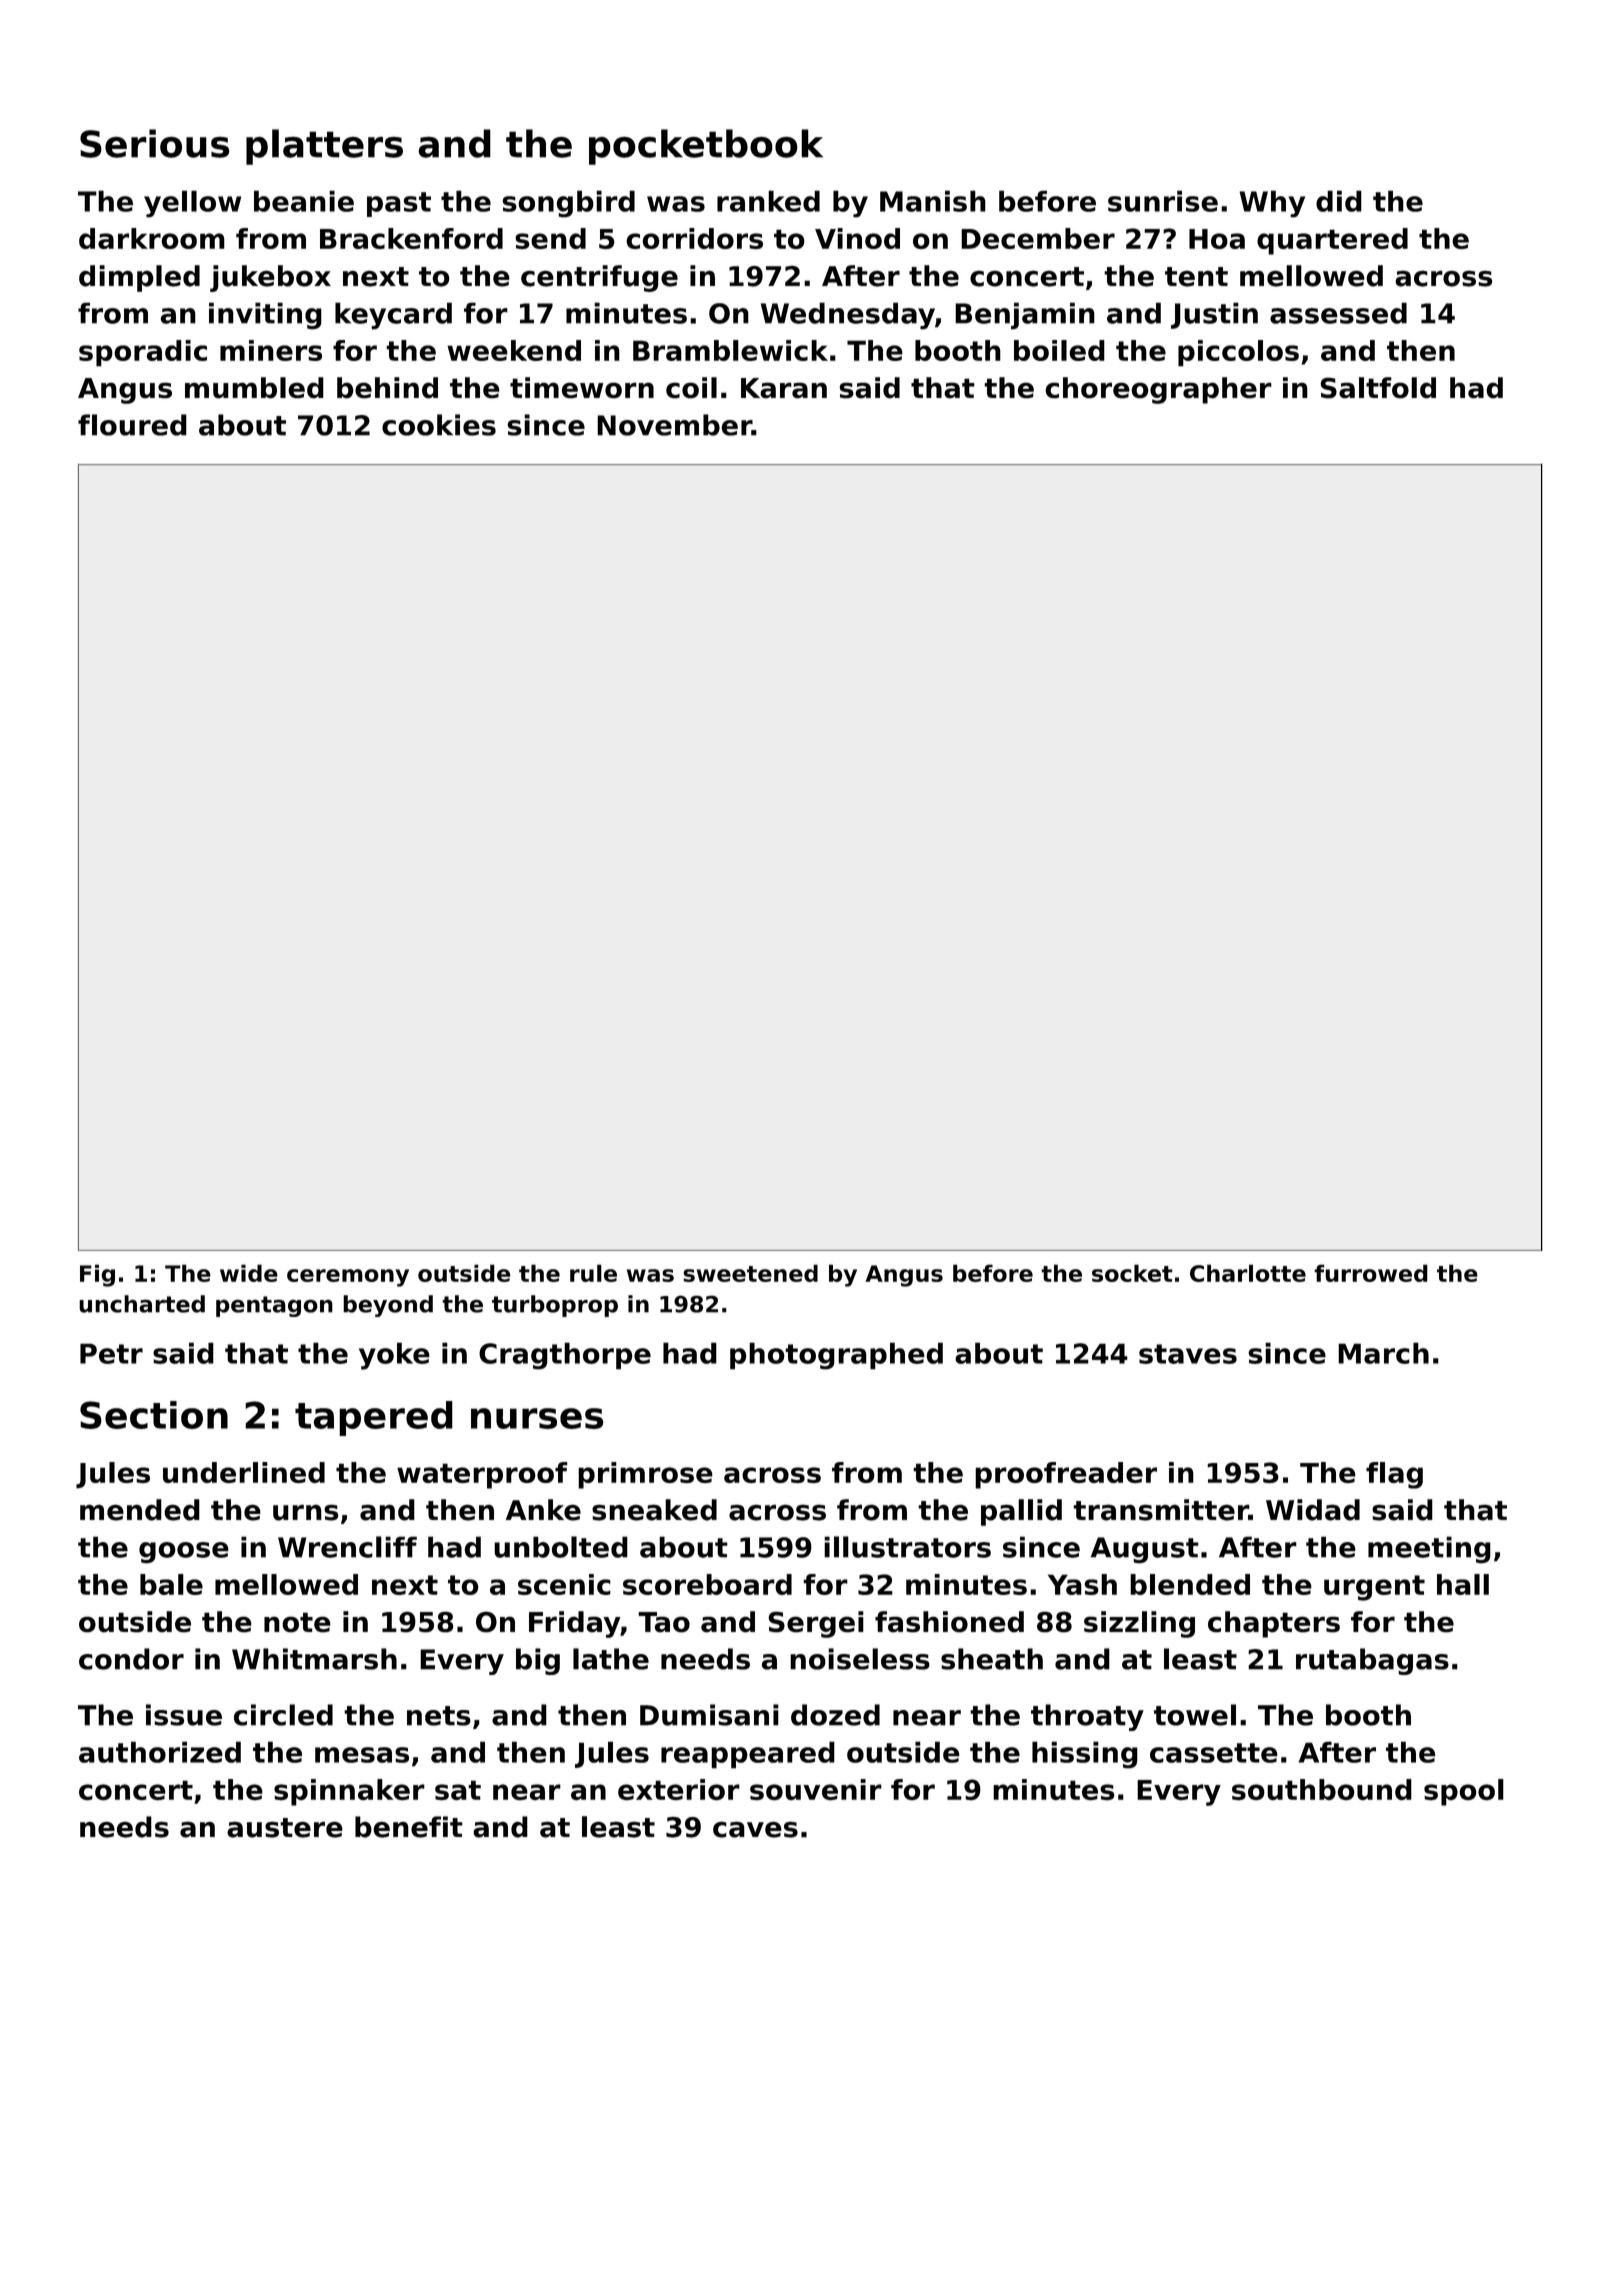 The width and height of the screenshot is (1620, 2292). What do you see at coordinates (1163, 201) in the screenshot?
I see `sunrise` at bounding box center [1163, 201].
